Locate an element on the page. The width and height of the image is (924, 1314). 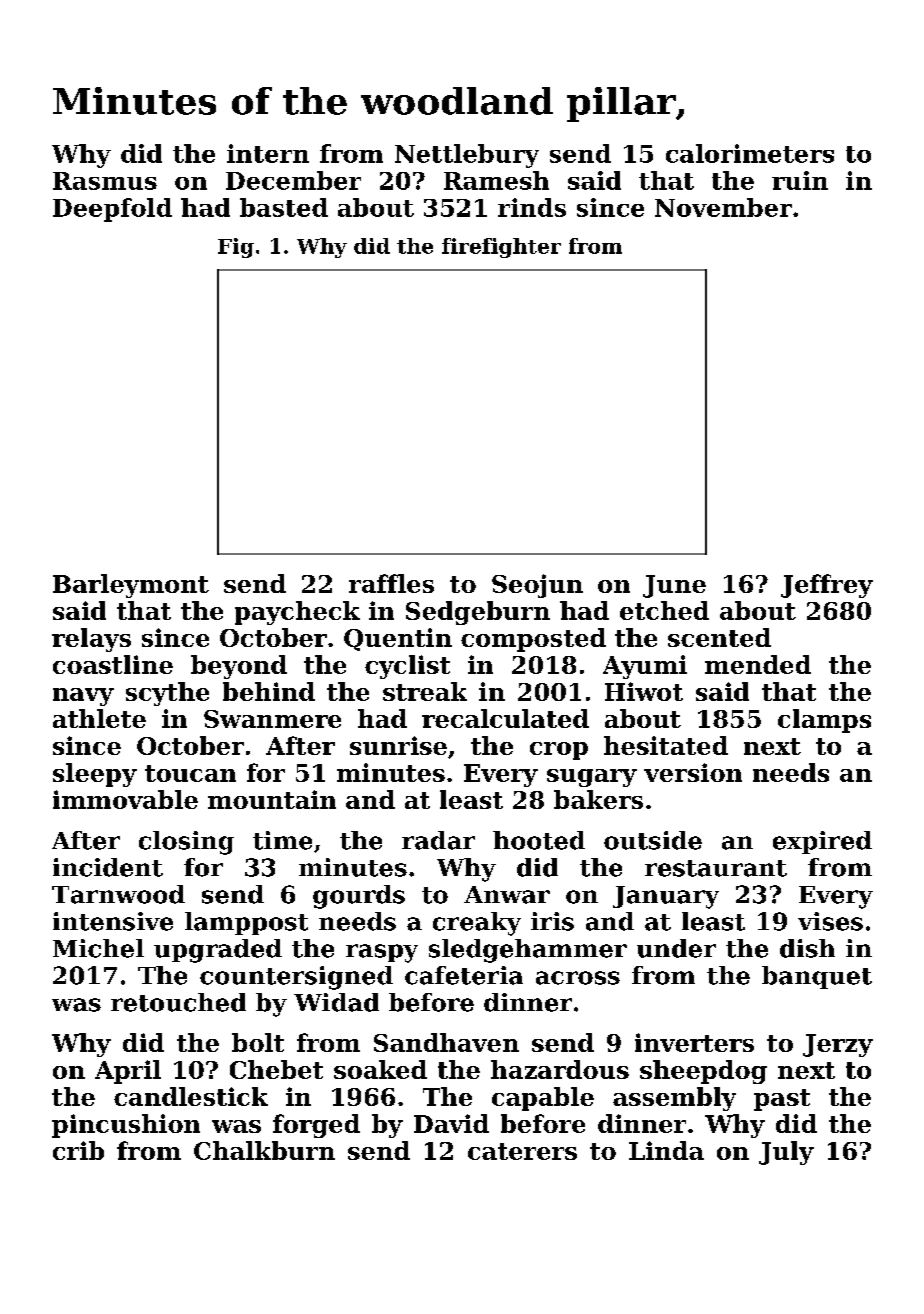
Barleymont is located at coordinates (131, 586).
